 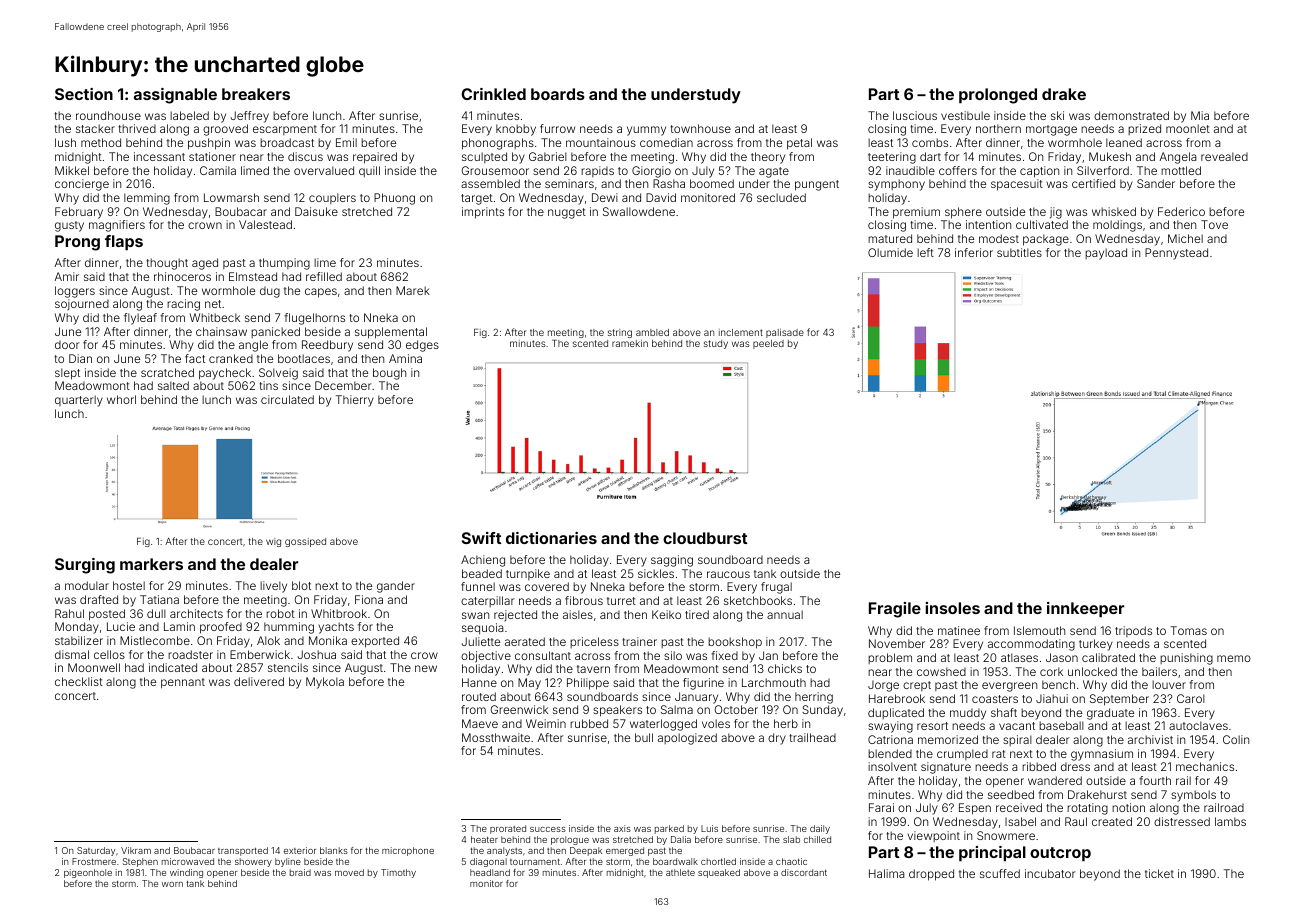 I want to click on inclement, so click(x=741, y=332).
